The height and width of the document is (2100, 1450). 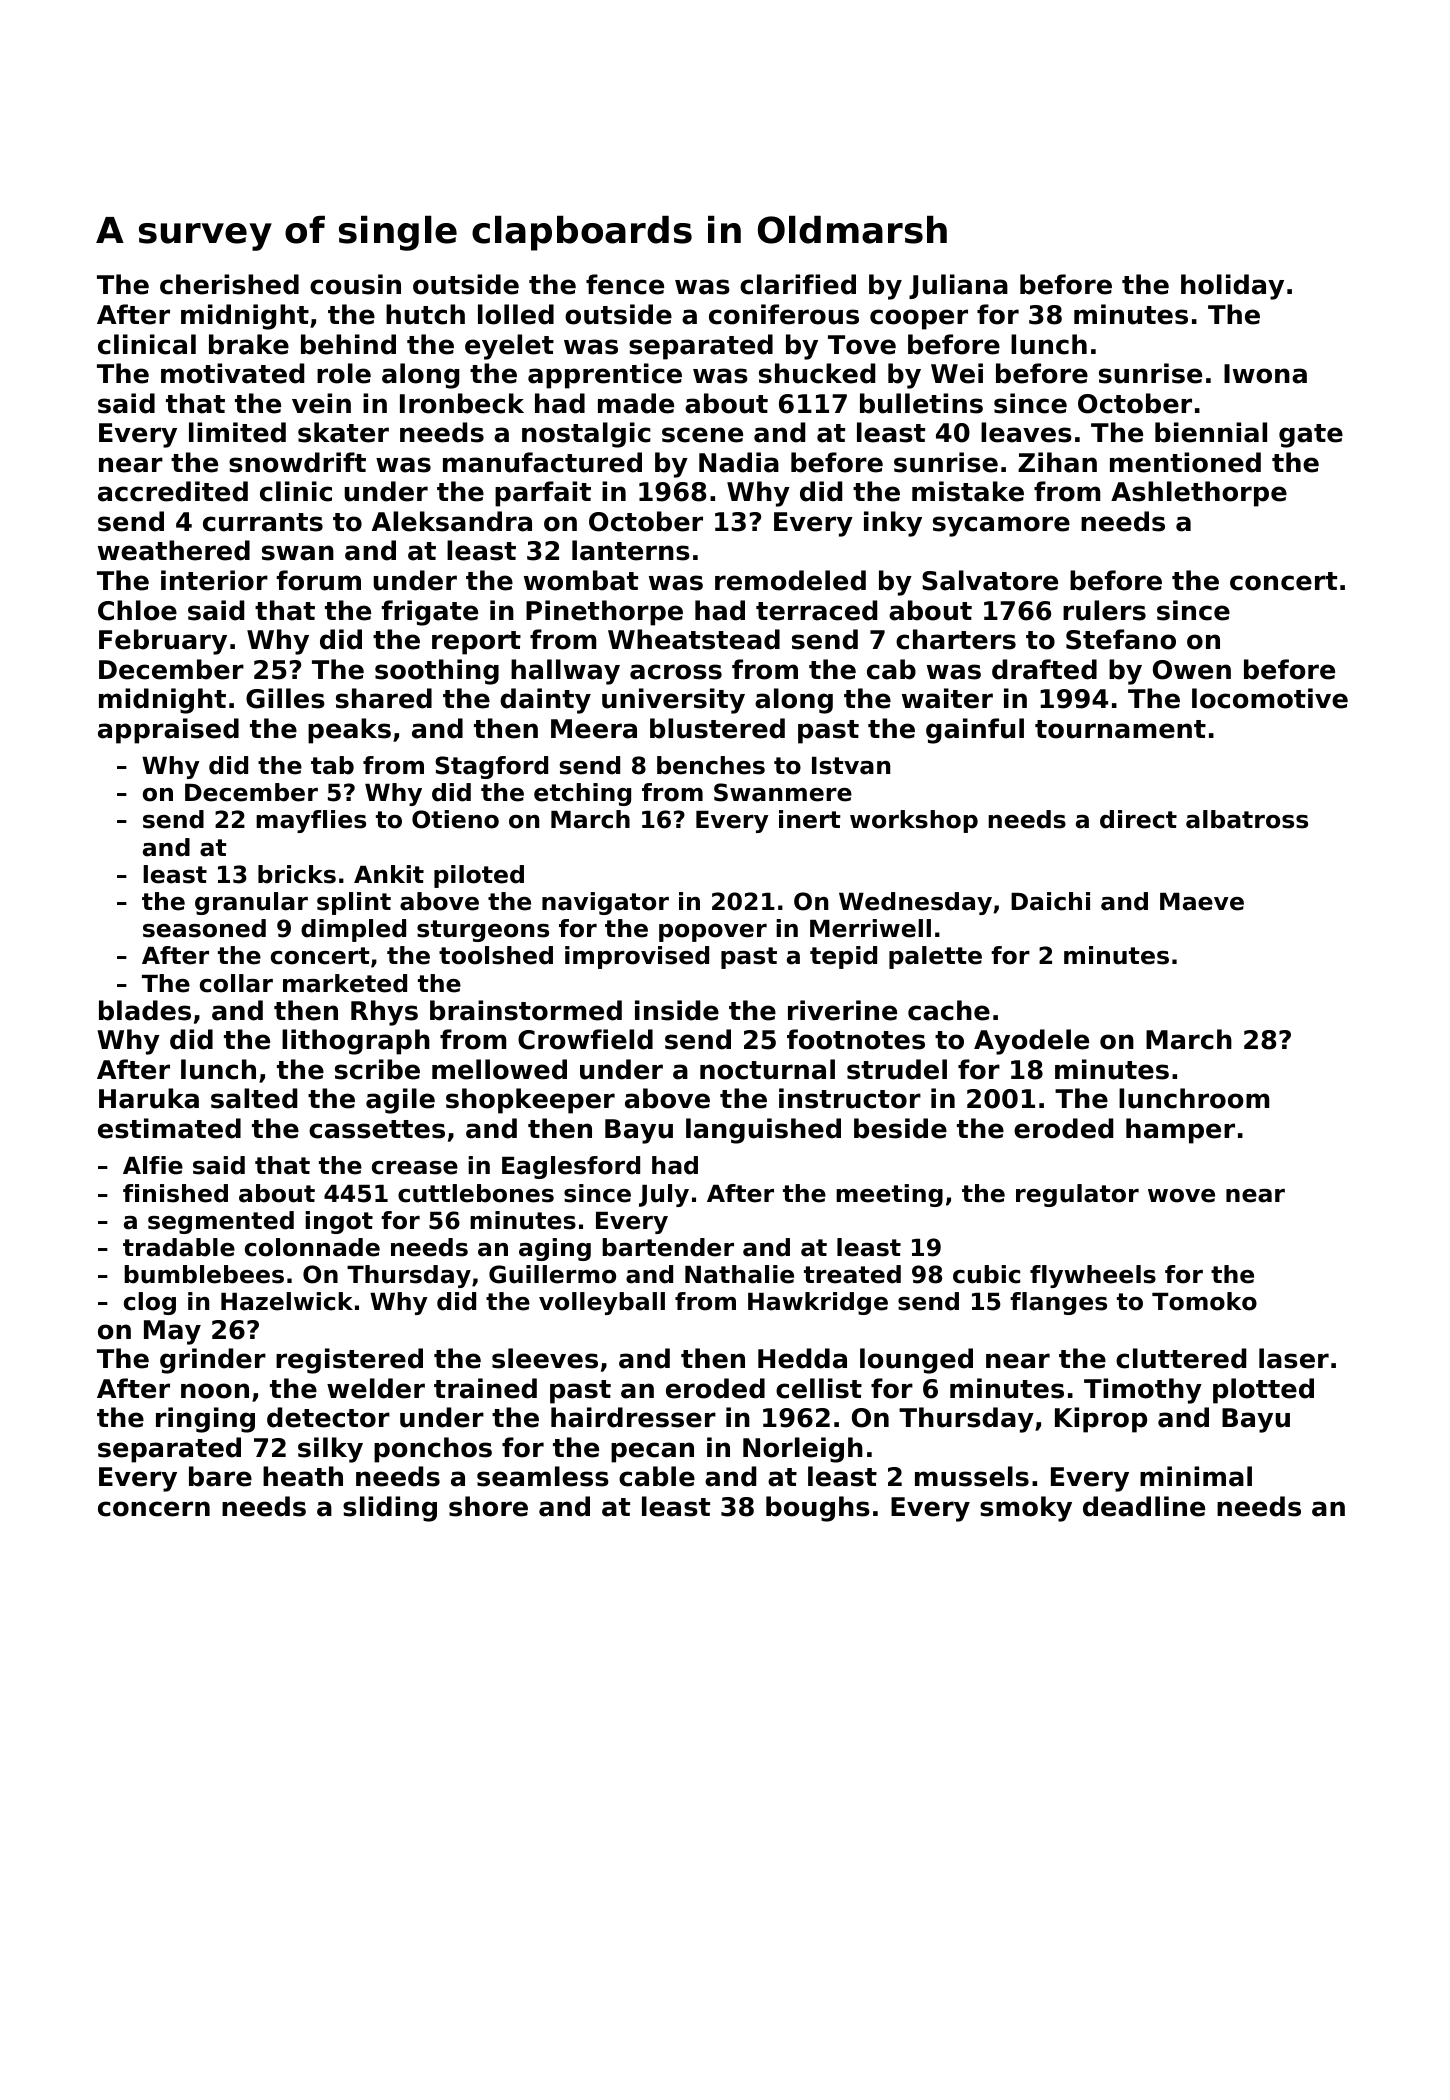 What do you see at coordinates (818, 1509) in the document?
I see `boughs` at bounding box center [818, 1509].
